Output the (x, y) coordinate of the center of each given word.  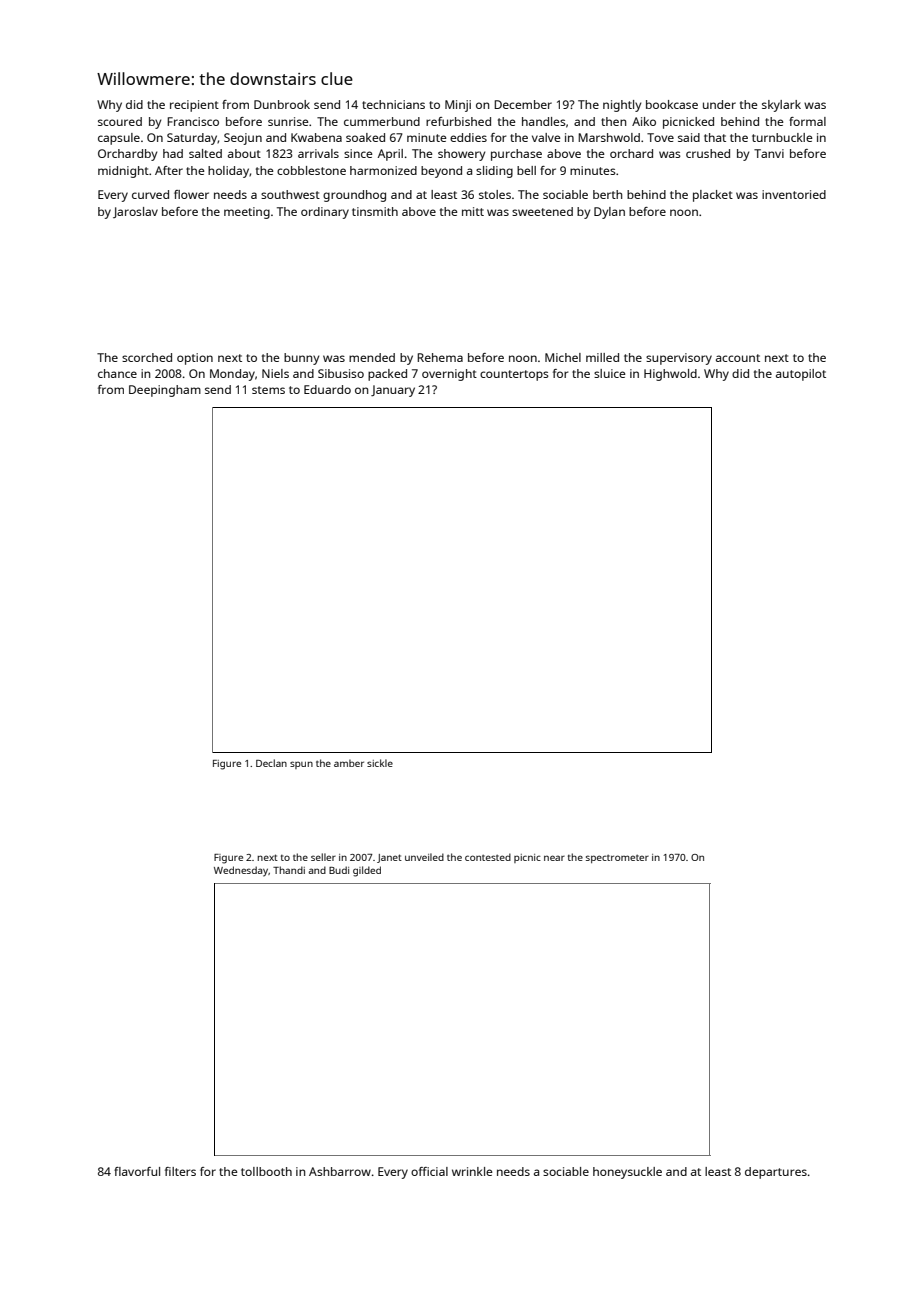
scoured (120, 121)
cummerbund (382, 121)
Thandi (289, 870)
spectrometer (617, 859)
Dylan (609, 213)
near (554, 858)
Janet (389, 858)
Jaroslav (135, 212)
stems (268, 390)
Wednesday (241, 871)
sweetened (542, 211)
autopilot (801, 375)
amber (349, 763)
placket (713, 196)
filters (180, 1171)
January (393, 391)
